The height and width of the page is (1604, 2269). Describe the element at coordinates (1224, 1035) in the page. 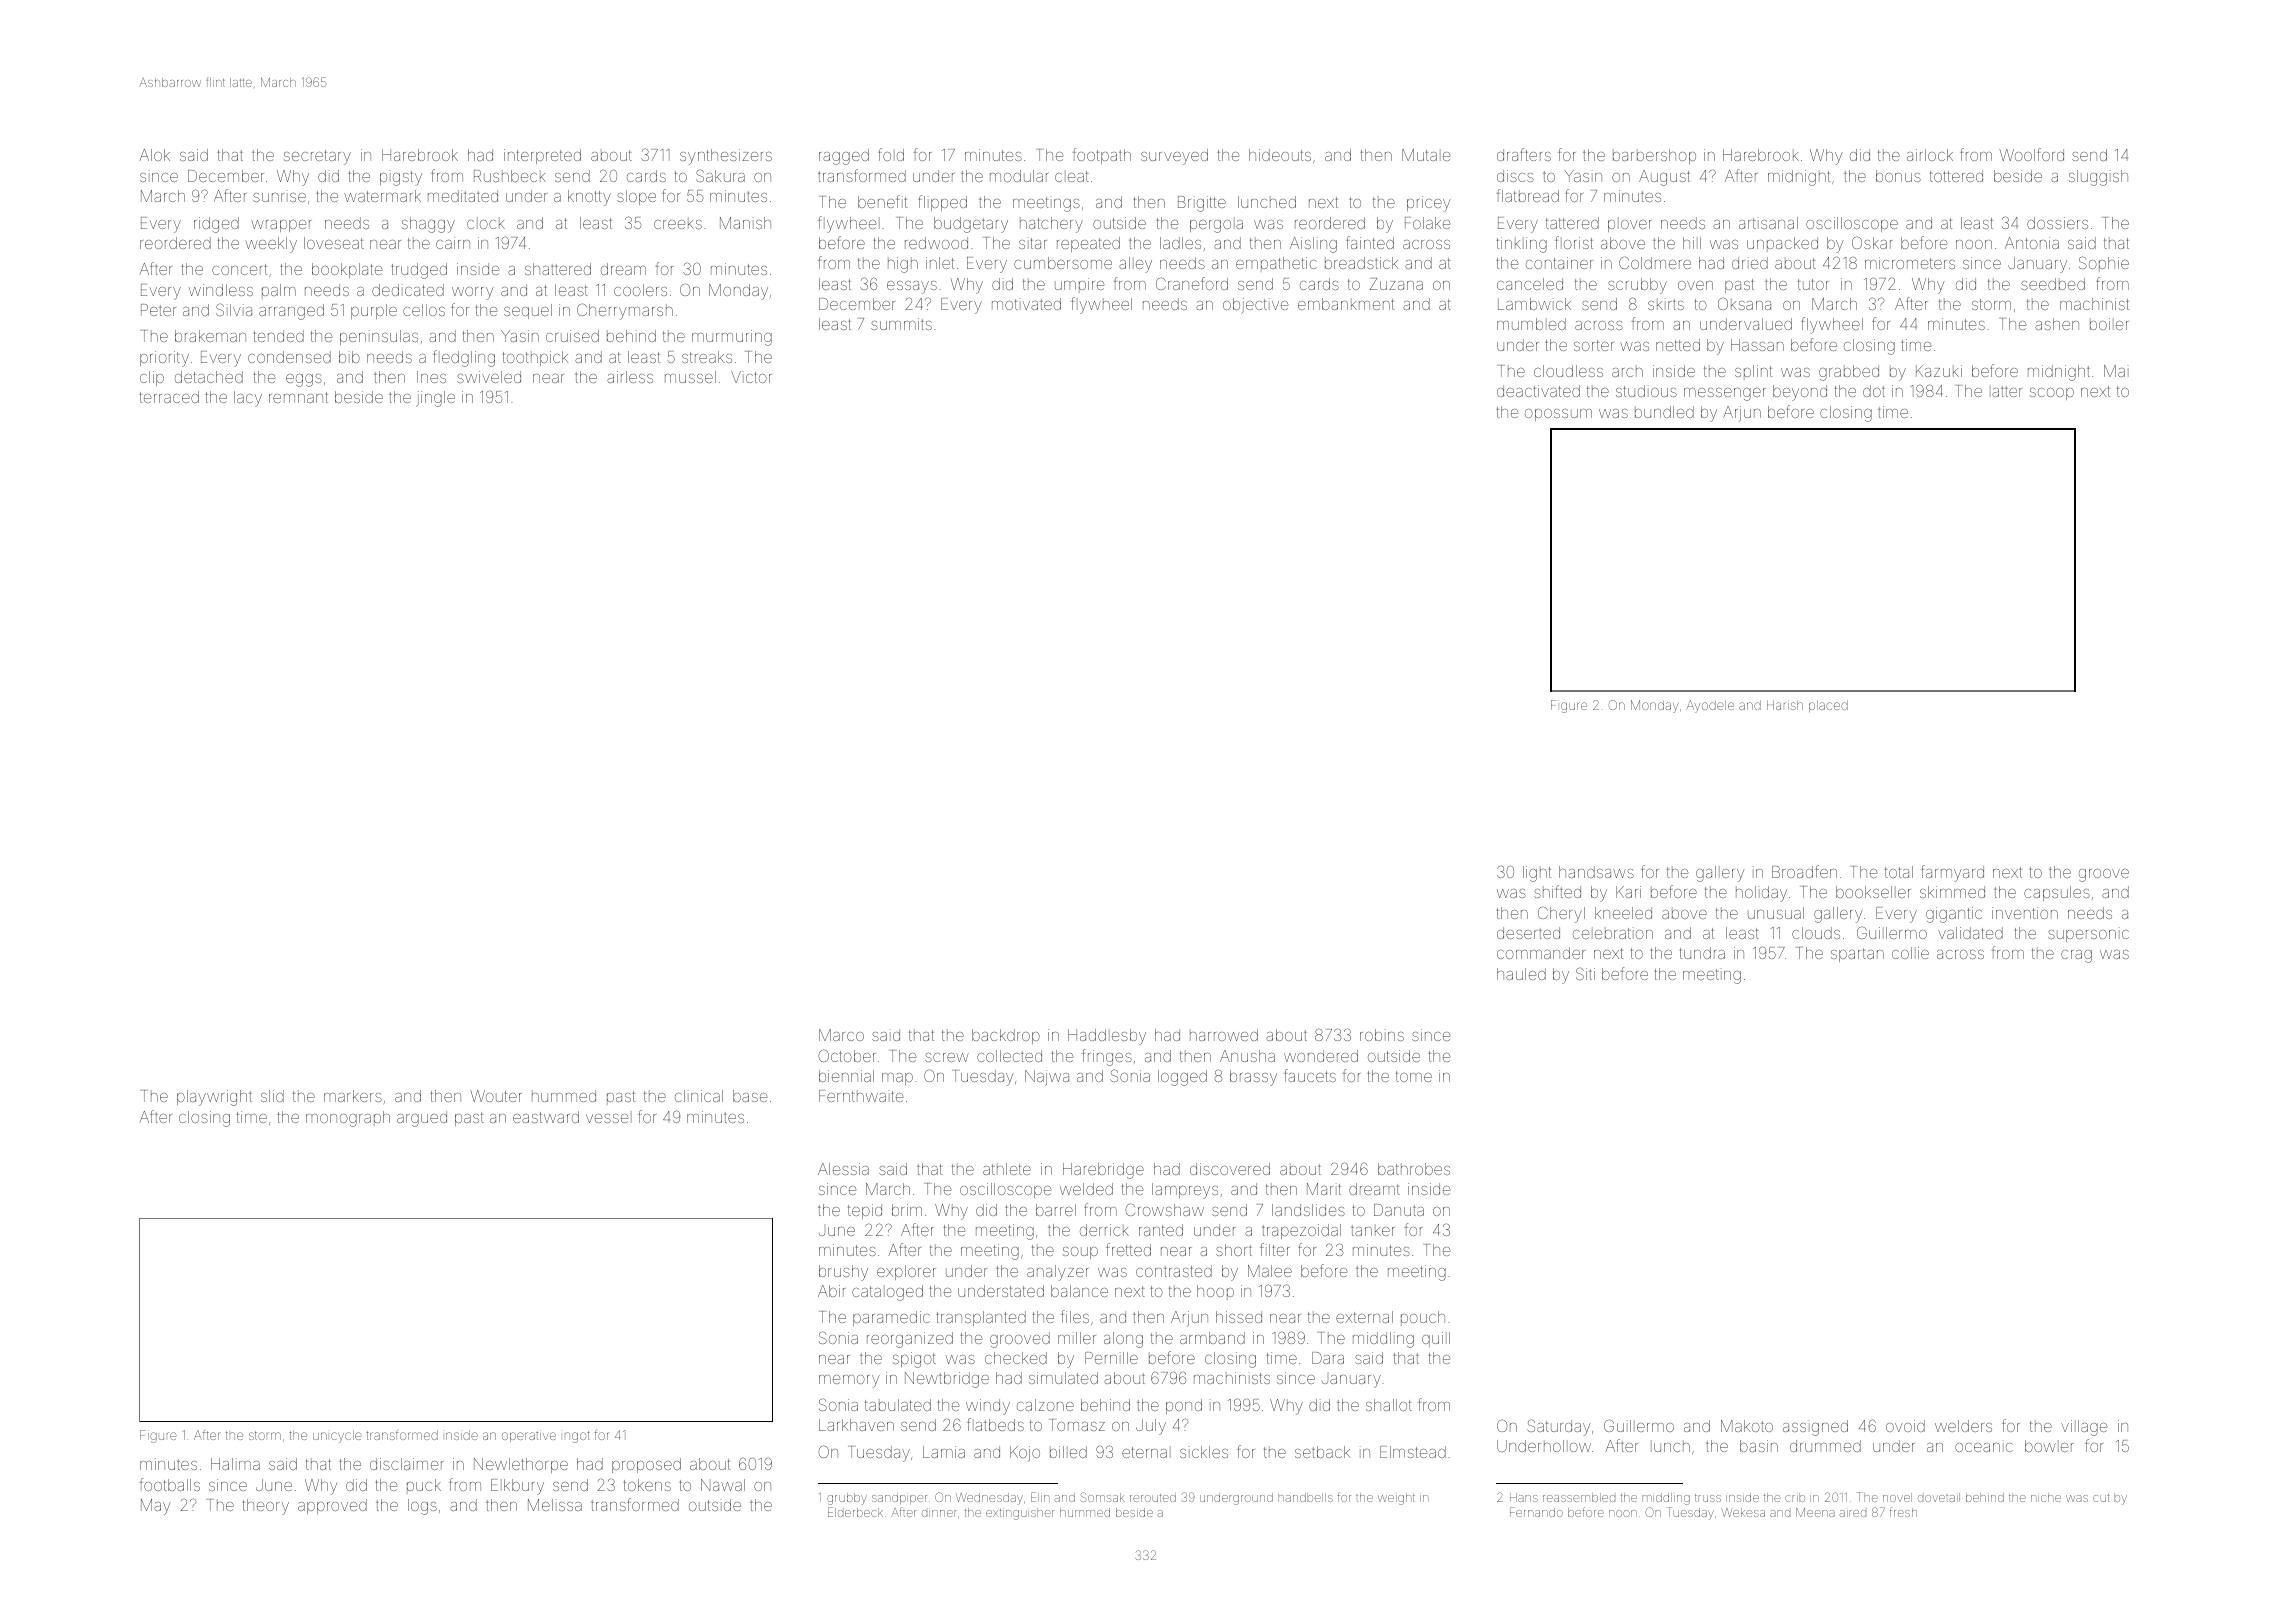

I see `harrowed` at that location.
